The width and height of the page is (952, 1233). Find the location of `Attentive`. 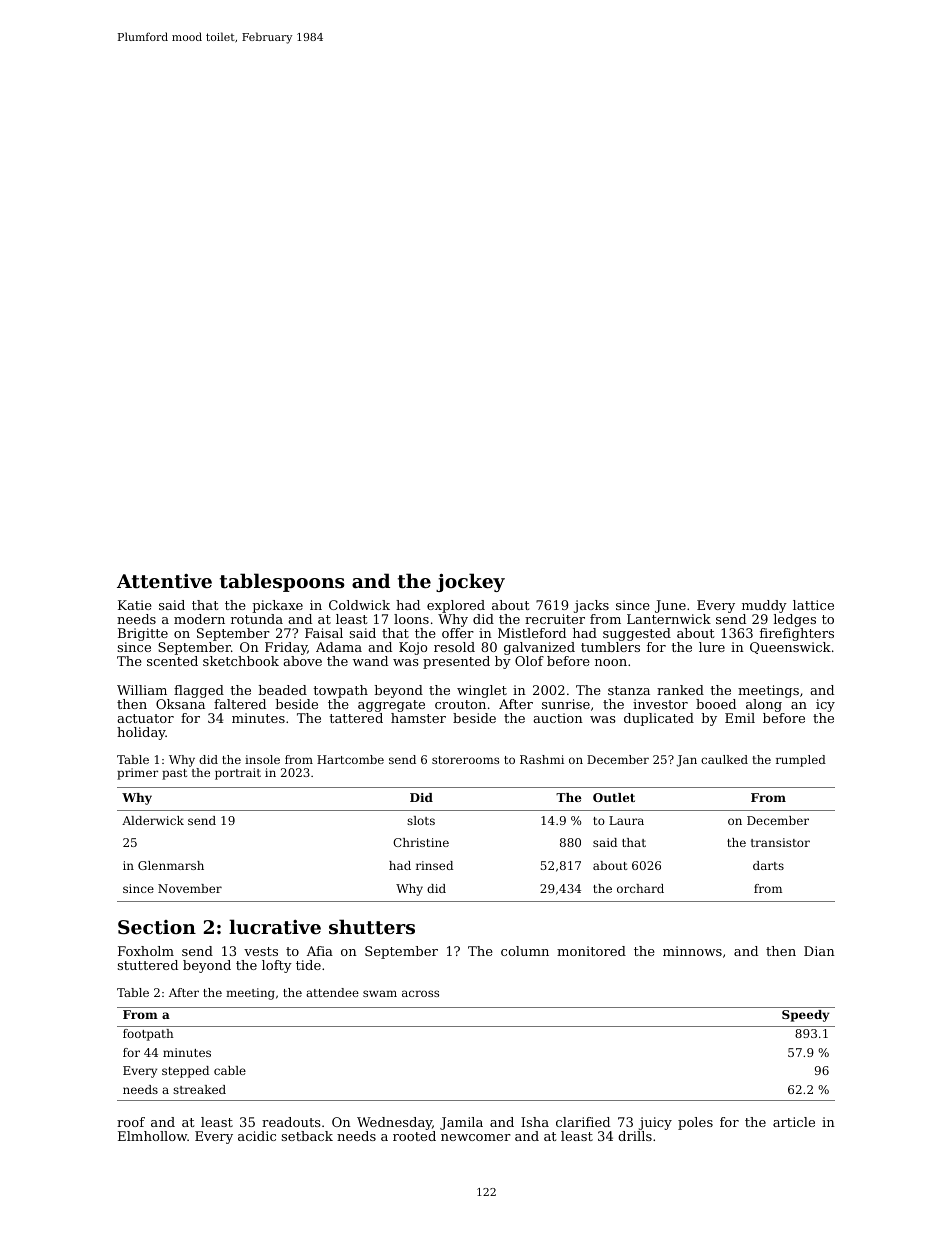

Attentive is located at coordinates (164, 581).
